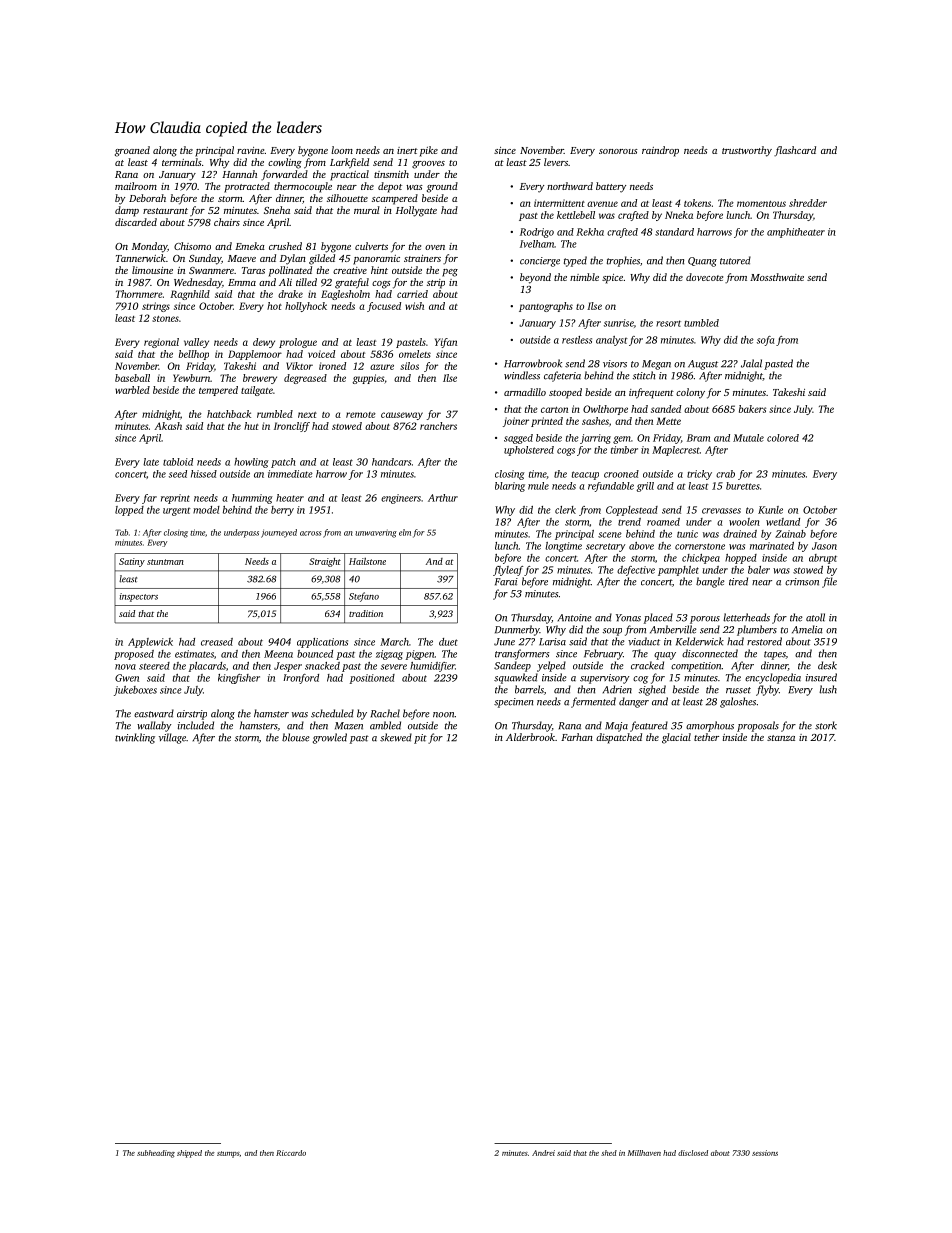 The image size is (952, 1233). I want to click on baler, so click(759, 570).
